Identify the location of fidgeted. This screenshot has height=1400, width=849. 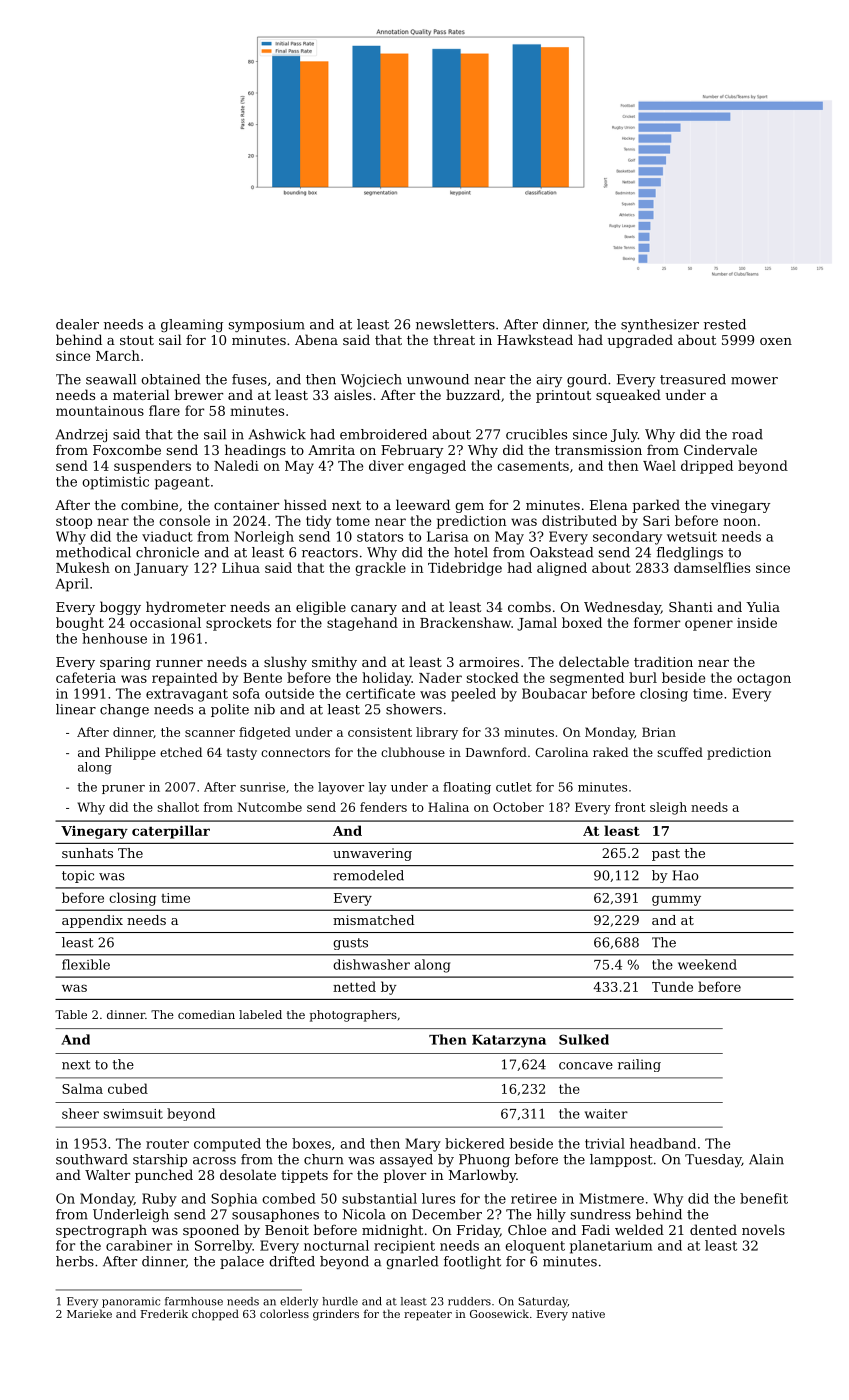
(265, 733).
